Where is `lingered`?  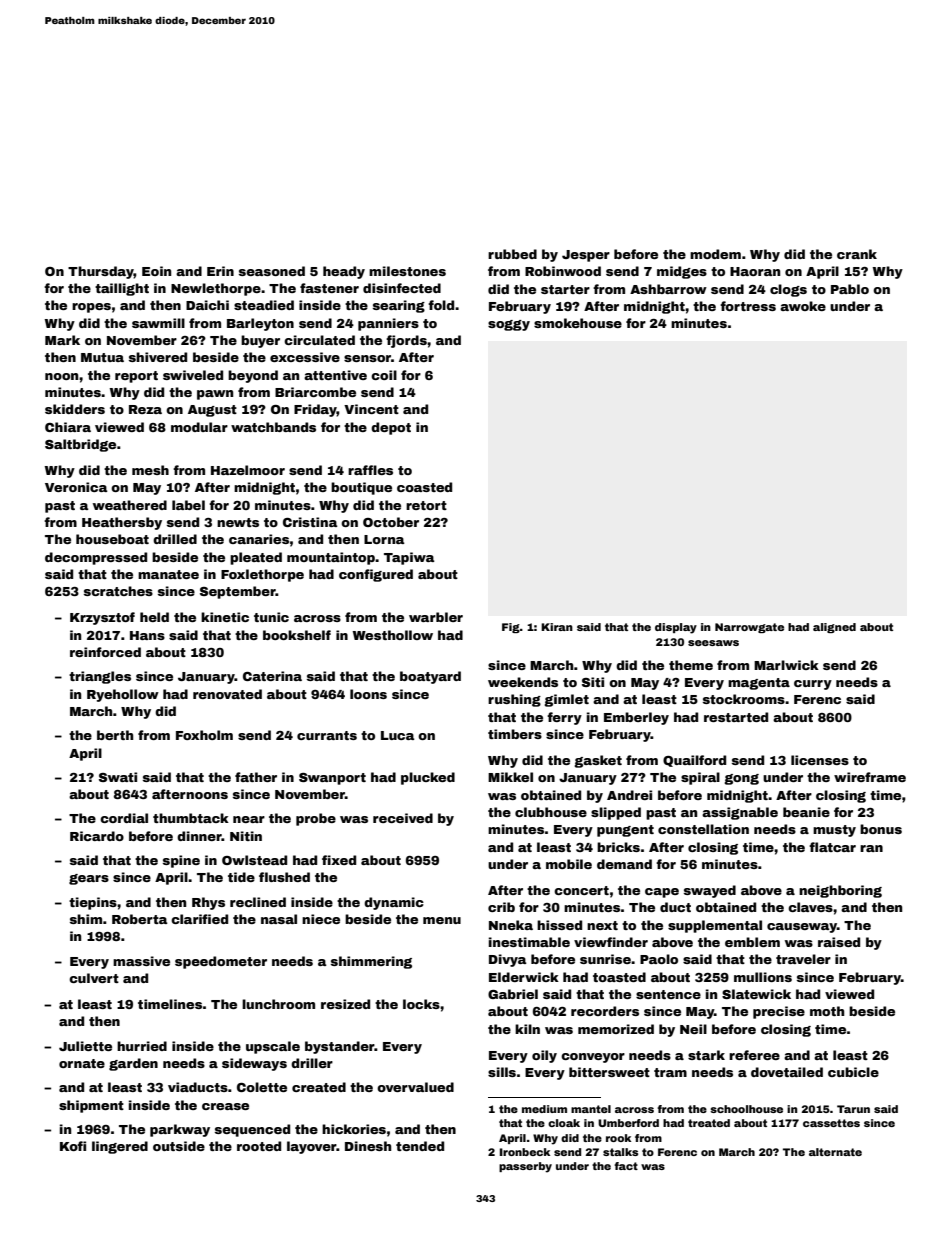 lingered is located at coordinates (120, 1147).
